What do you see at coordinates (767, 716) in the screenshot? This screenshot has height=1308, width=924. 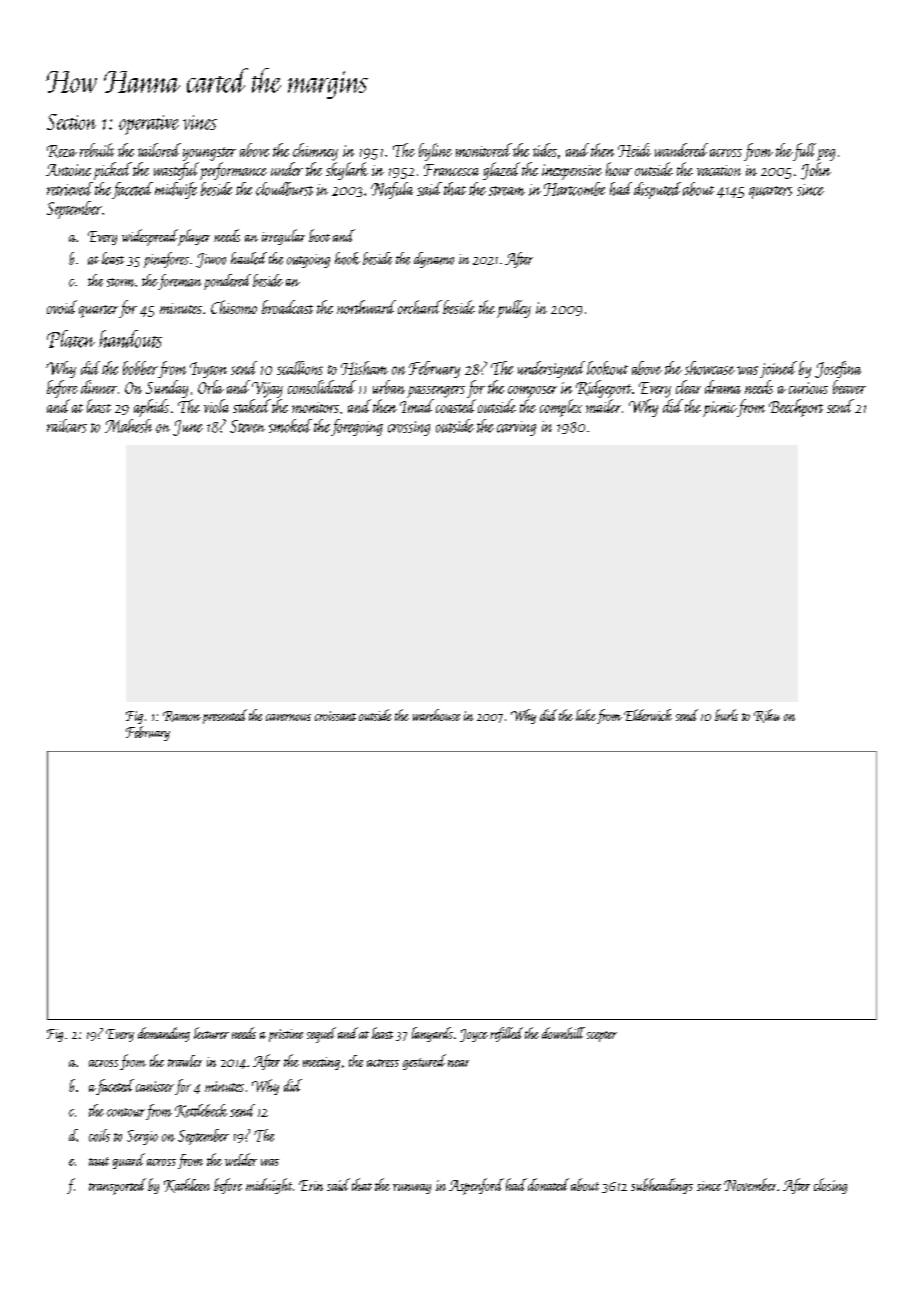 I see `Riku` at bounding box center [767, 716].
